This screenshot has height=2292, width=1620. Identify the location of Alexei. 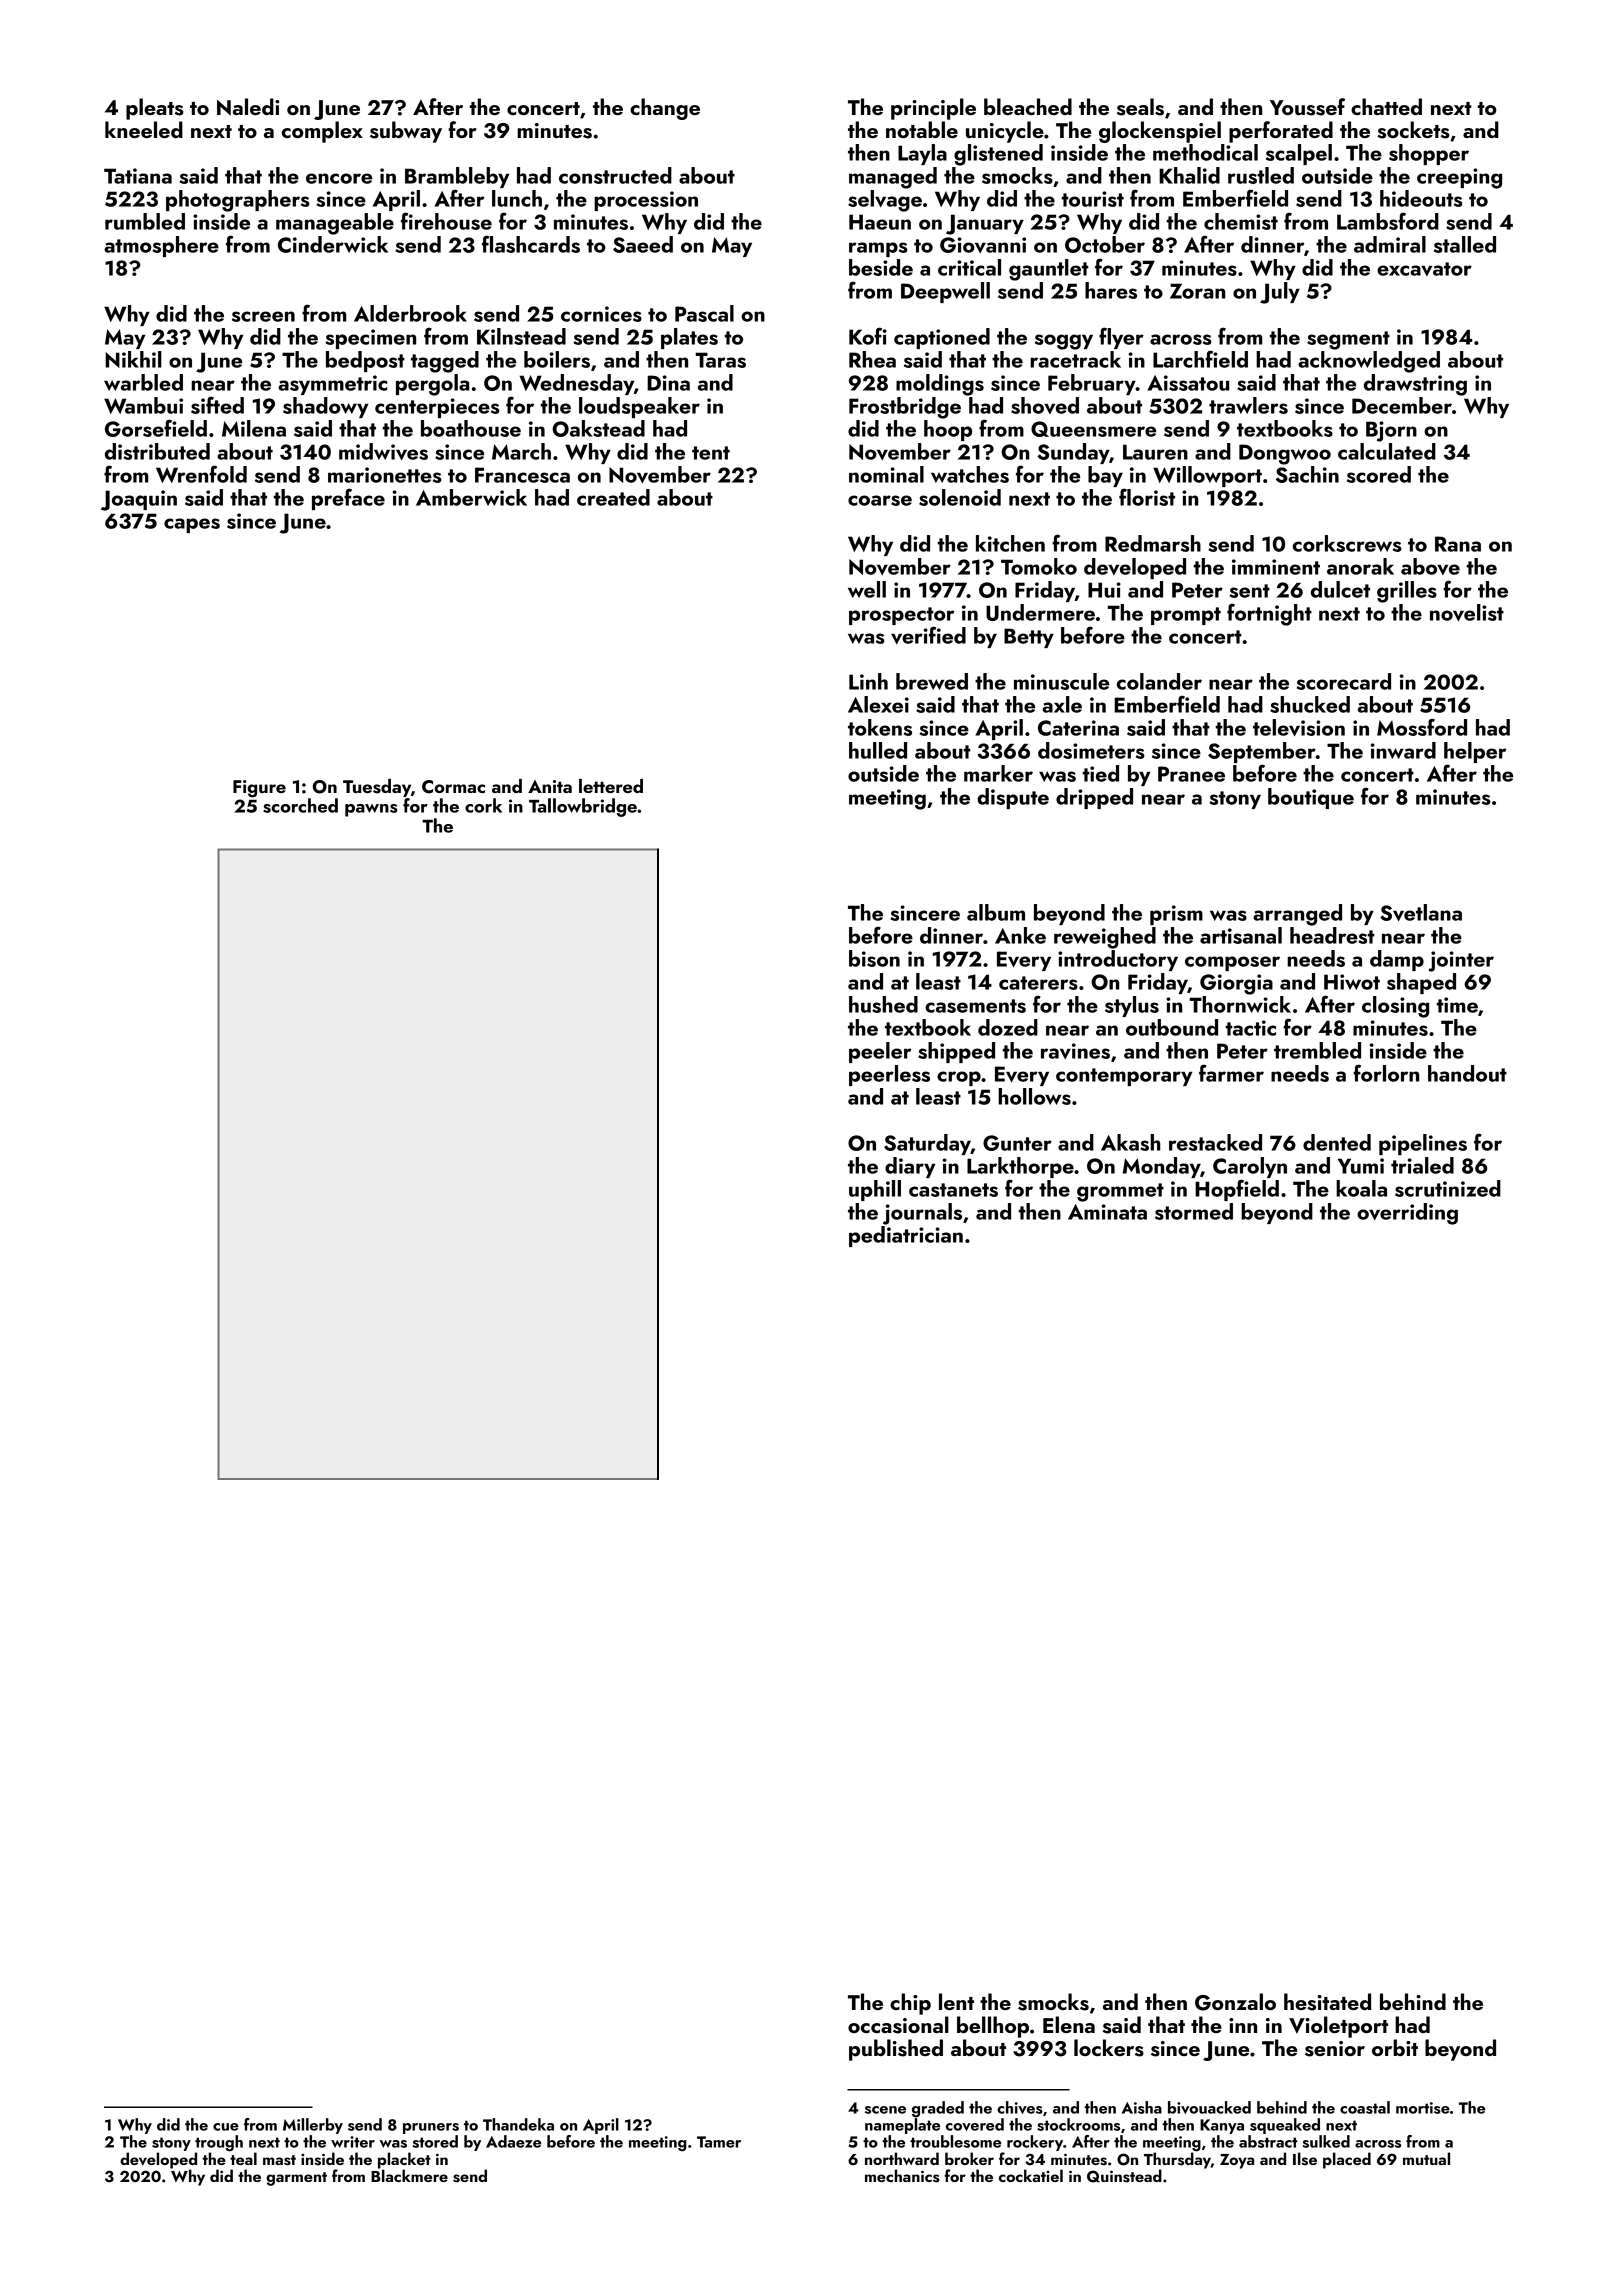
(878, 704).
